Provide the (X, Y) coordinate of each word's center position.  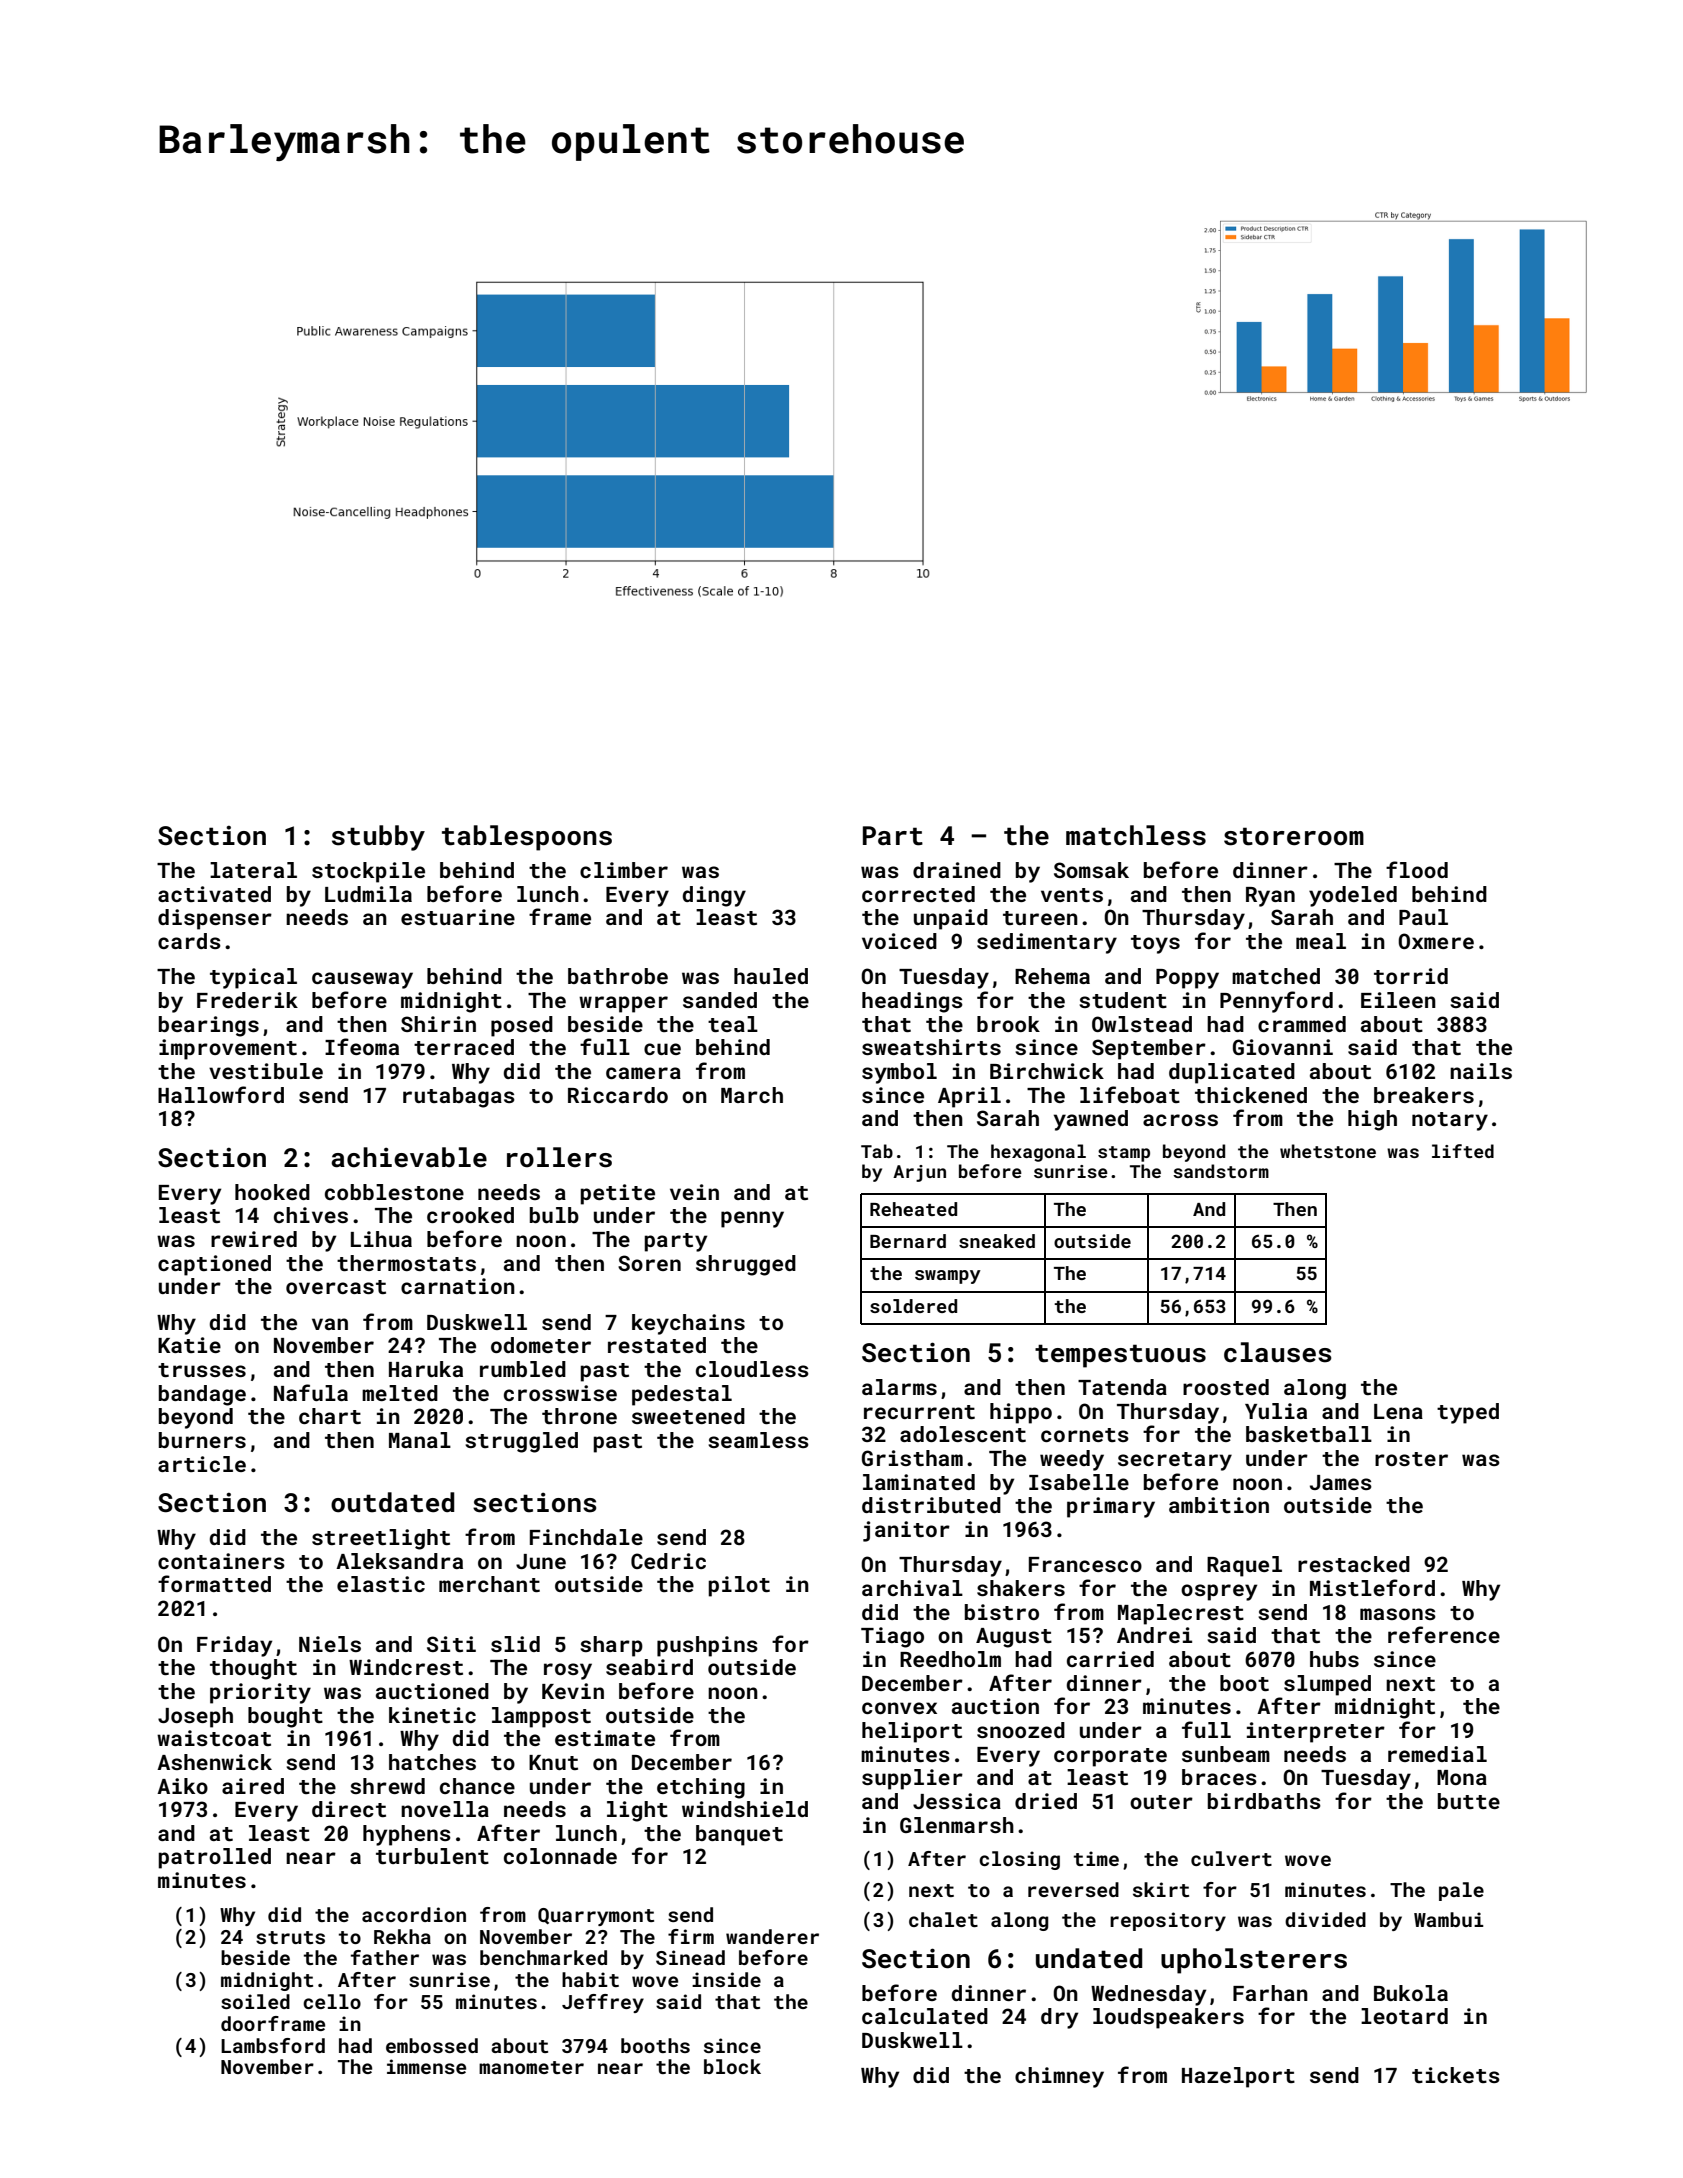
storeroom (1294, 836)
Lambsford (273, 2045)
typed (1468, 1413)
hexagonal (1038, 1153)
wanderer (772, 1936)
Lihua (381, 1239)
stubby (378, 838)
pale (1461, 1891)
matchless (1136, 835)
